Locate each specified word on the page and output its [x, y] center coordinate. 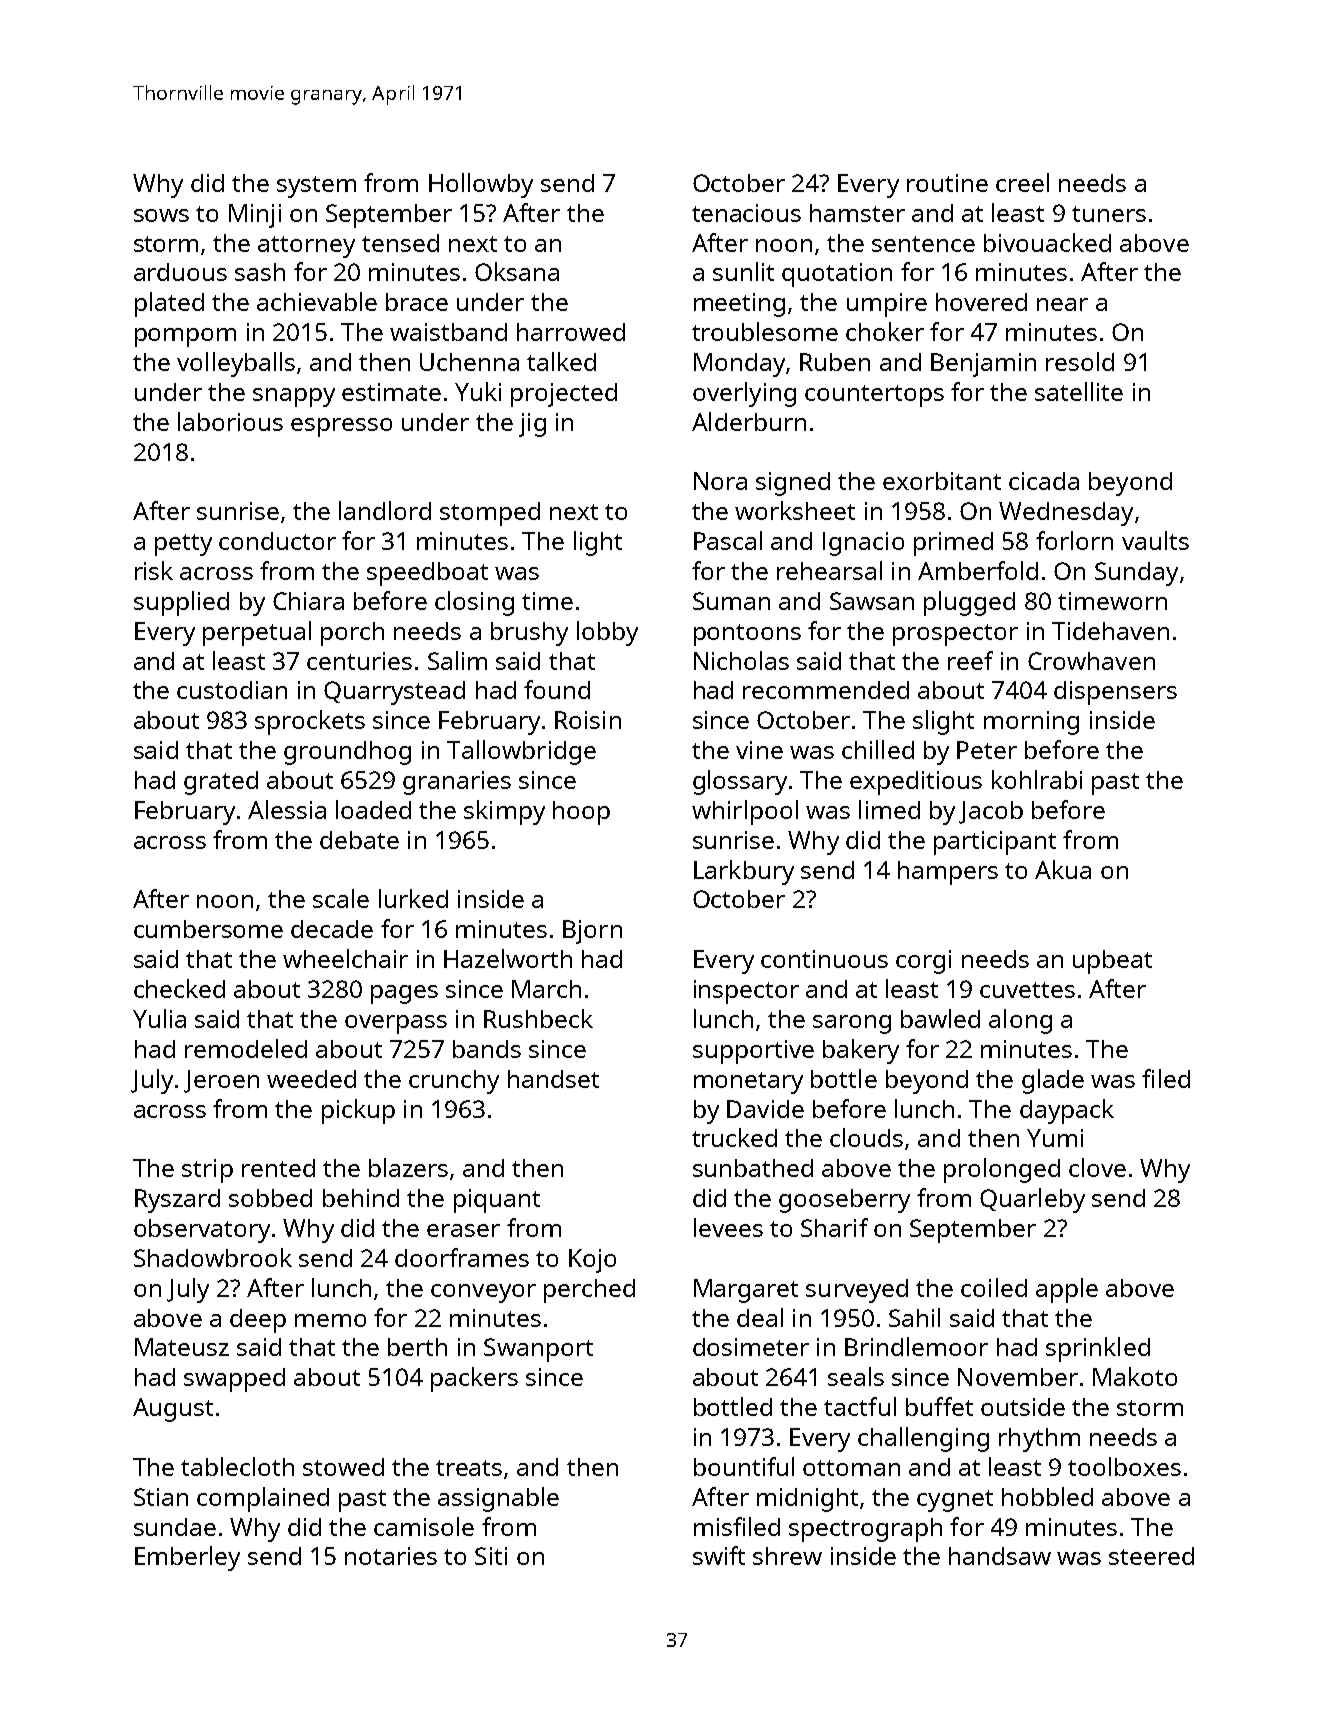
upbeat [1112, 962]
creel [1022, 182]
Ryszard [177, 1201]
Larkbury [744, 872]
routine [947, 183]
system [316, 187]
